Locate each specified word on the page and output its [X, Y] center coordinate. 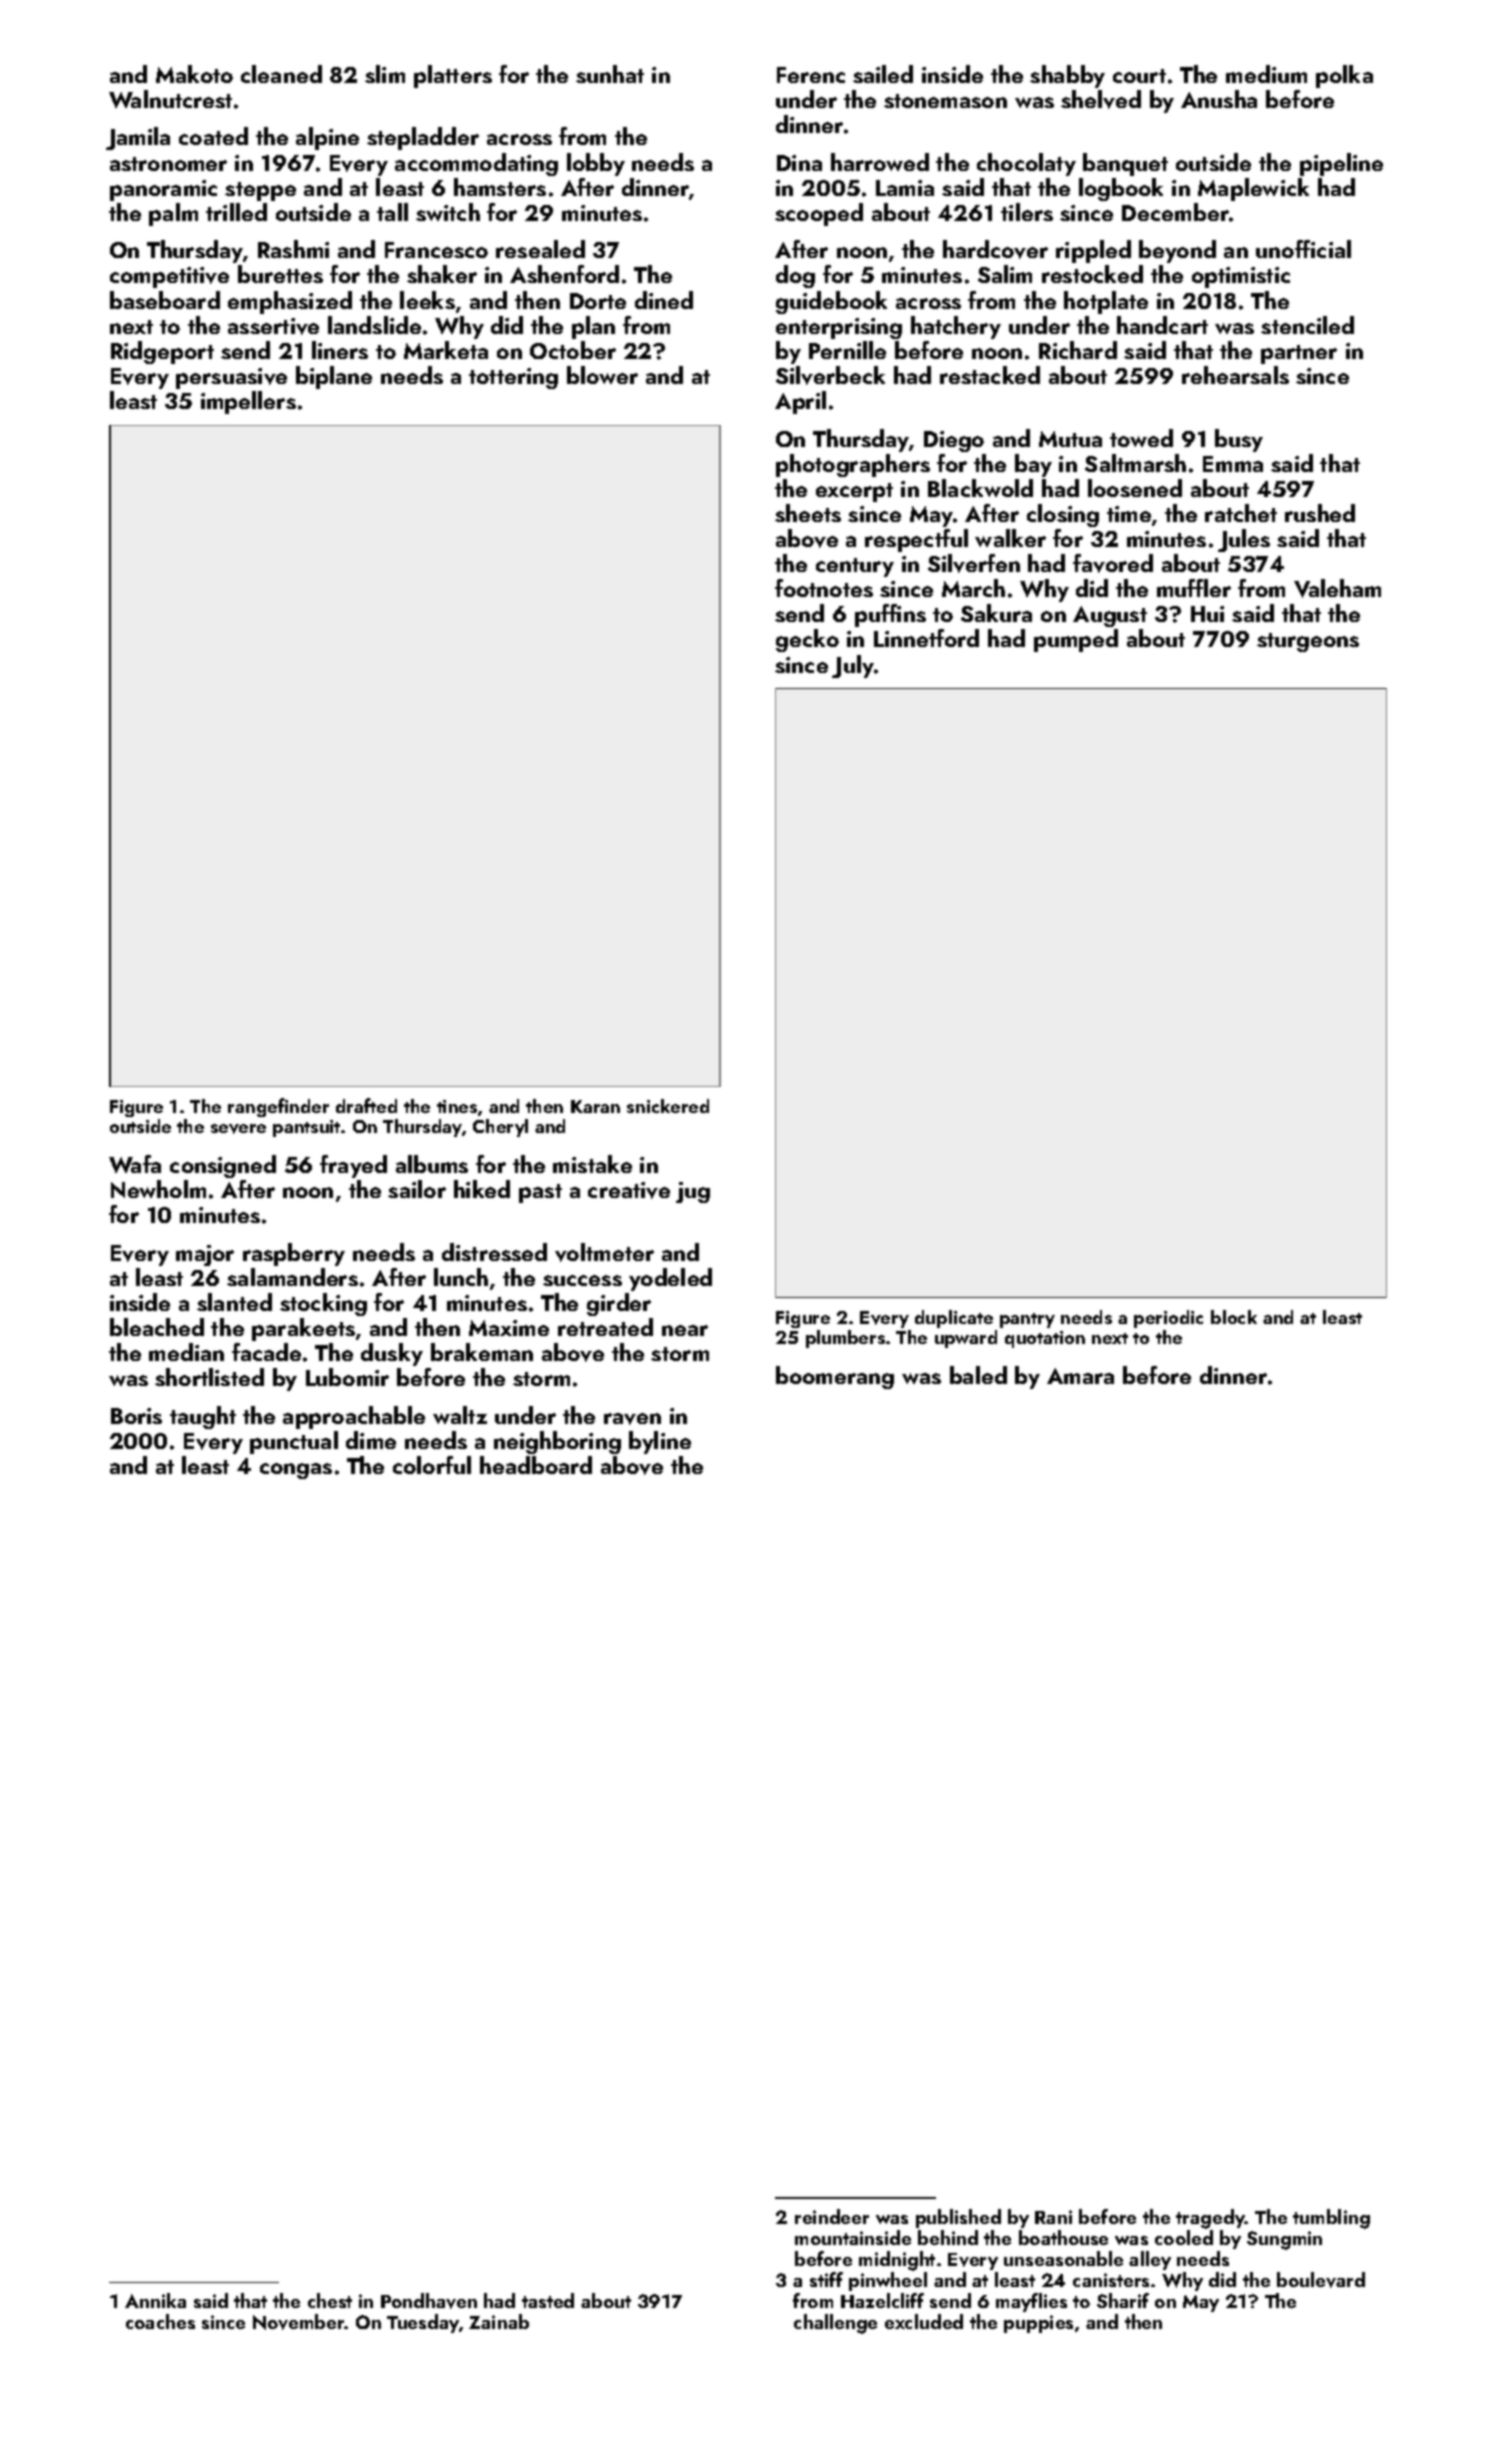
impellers [248, 402]
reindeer [832, 2216]
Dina [799, 163]
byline [660, 1442]
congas [296, 1471]
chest [330, 2300]
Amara [1080, 1376]
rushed [1320, 513]
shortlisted [209, 1377]
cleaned [281, 74]
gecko [807, 640]
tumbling [1331, 2219]
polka [1344, 76]
